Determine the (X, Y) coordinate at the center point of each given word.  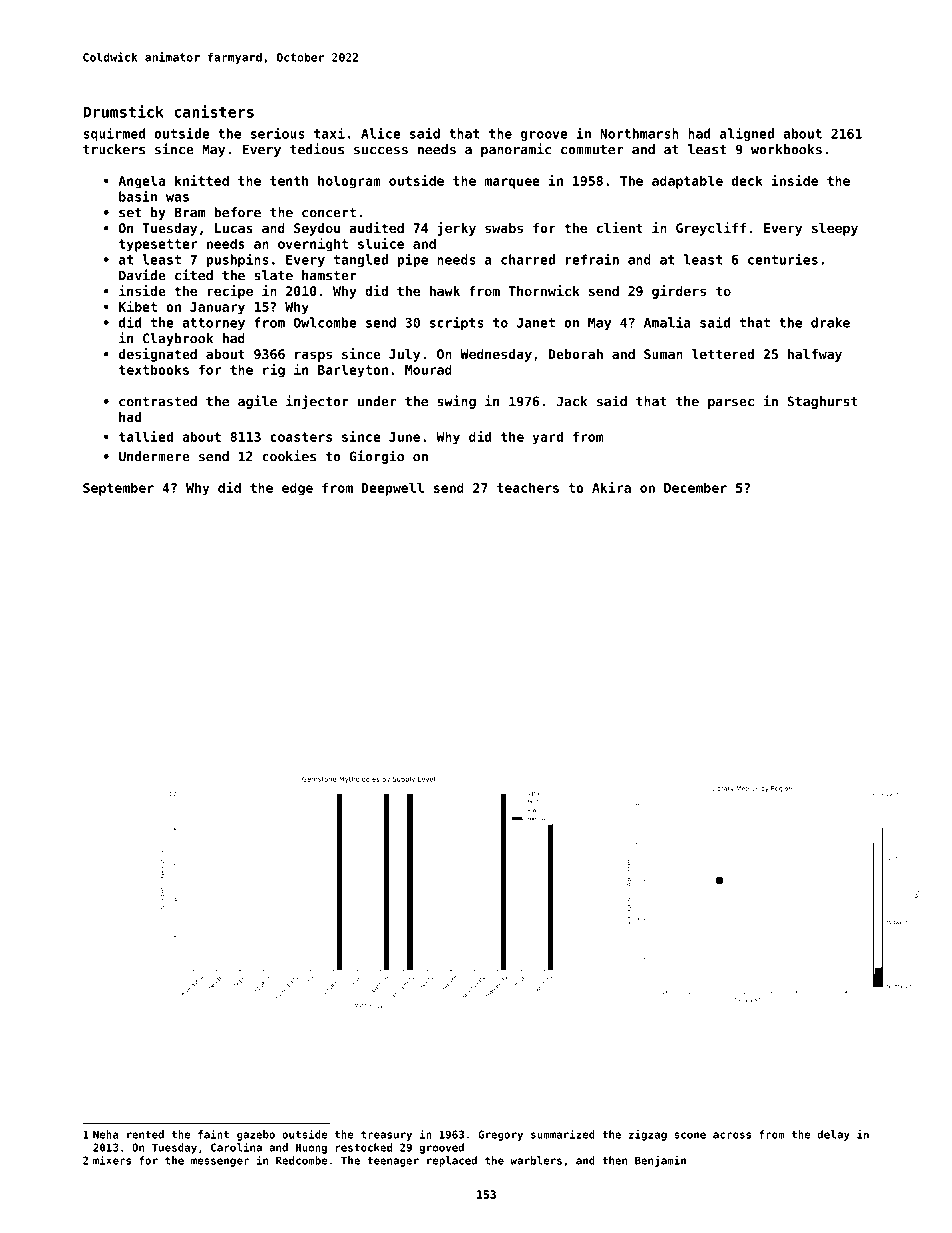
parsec (731, 404)
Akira (611, 487)
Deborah (576, 354)
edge (297, 489)
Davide (142, 275)
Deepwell (393, 489)
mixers (112, 1160)
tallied (146, 436)
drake (830, 322)
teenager (393, 1162)
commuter (592, 150)
